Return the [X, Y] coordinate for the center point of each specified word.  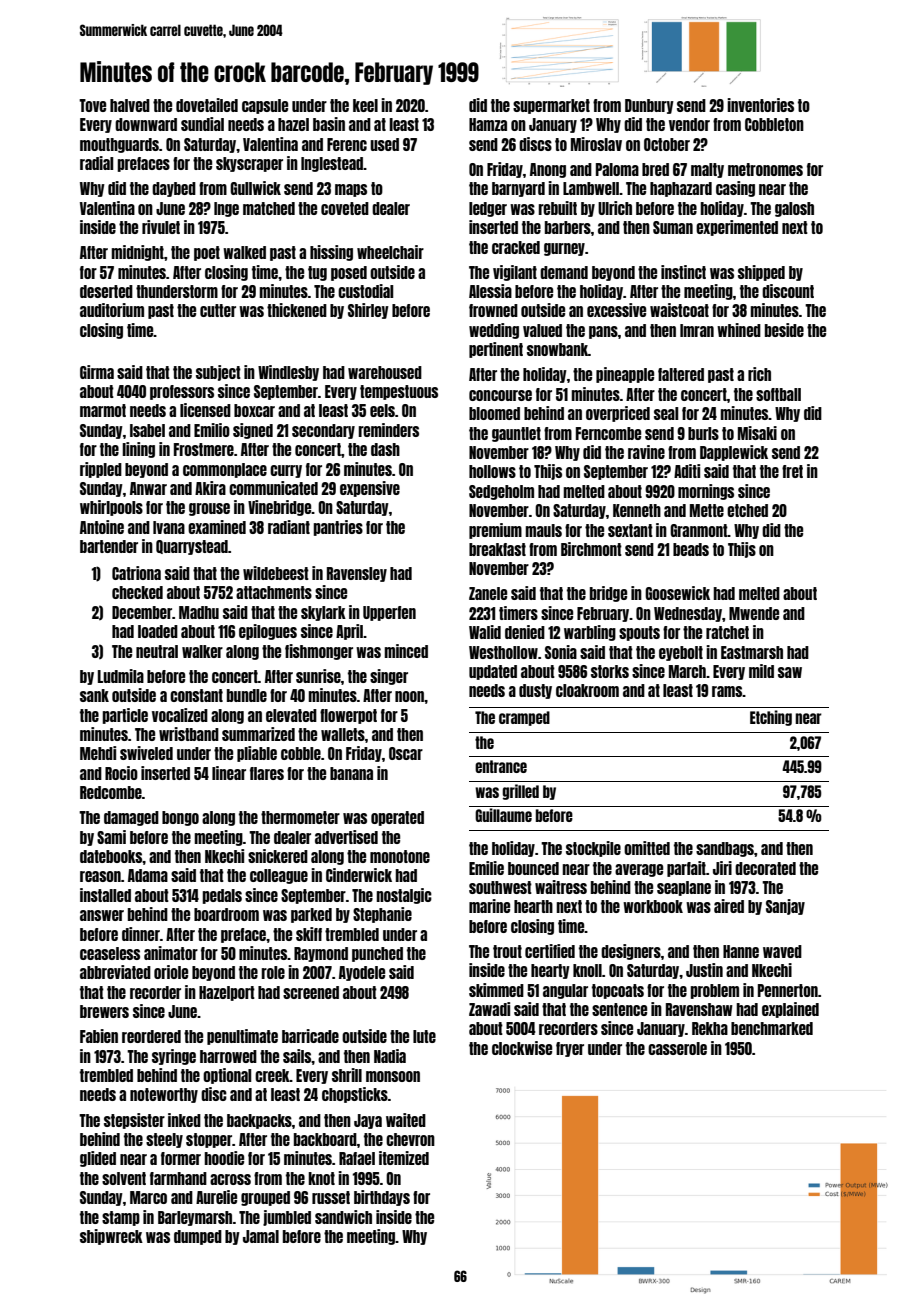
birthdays [382, 1198]
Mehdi [98, 753]
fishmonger [319, 652]
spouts [639, 633]
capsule [265, 106]
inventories [760, 105]
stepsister [134, 1121]
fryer [570, 1049]
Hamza [488, 124]
